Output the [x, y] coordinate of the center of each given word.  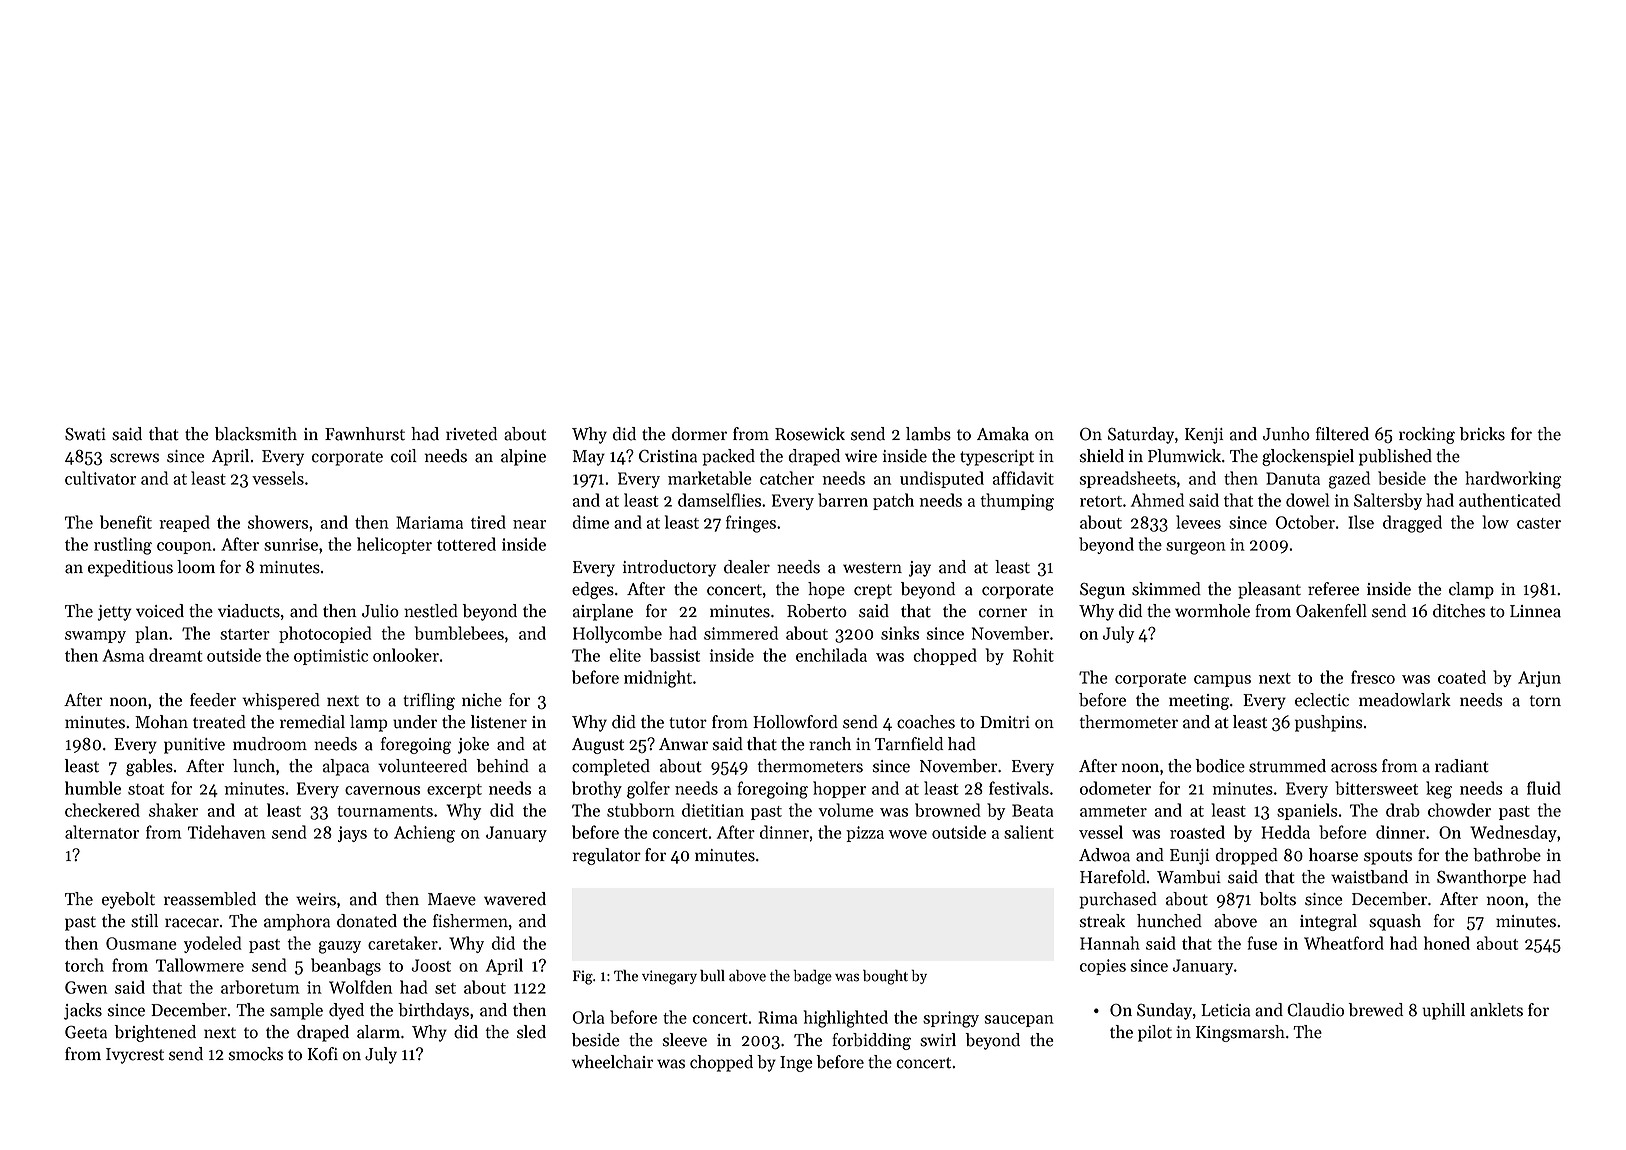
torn [1545, 701]
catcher [787, 478]
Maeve [452, 899]
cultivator [100, 478]
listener [499, 722]
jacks [83, 1011]
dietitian [713, 810]
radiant [1462, 766]
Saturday [1141, 435]
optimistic [331, 657]
